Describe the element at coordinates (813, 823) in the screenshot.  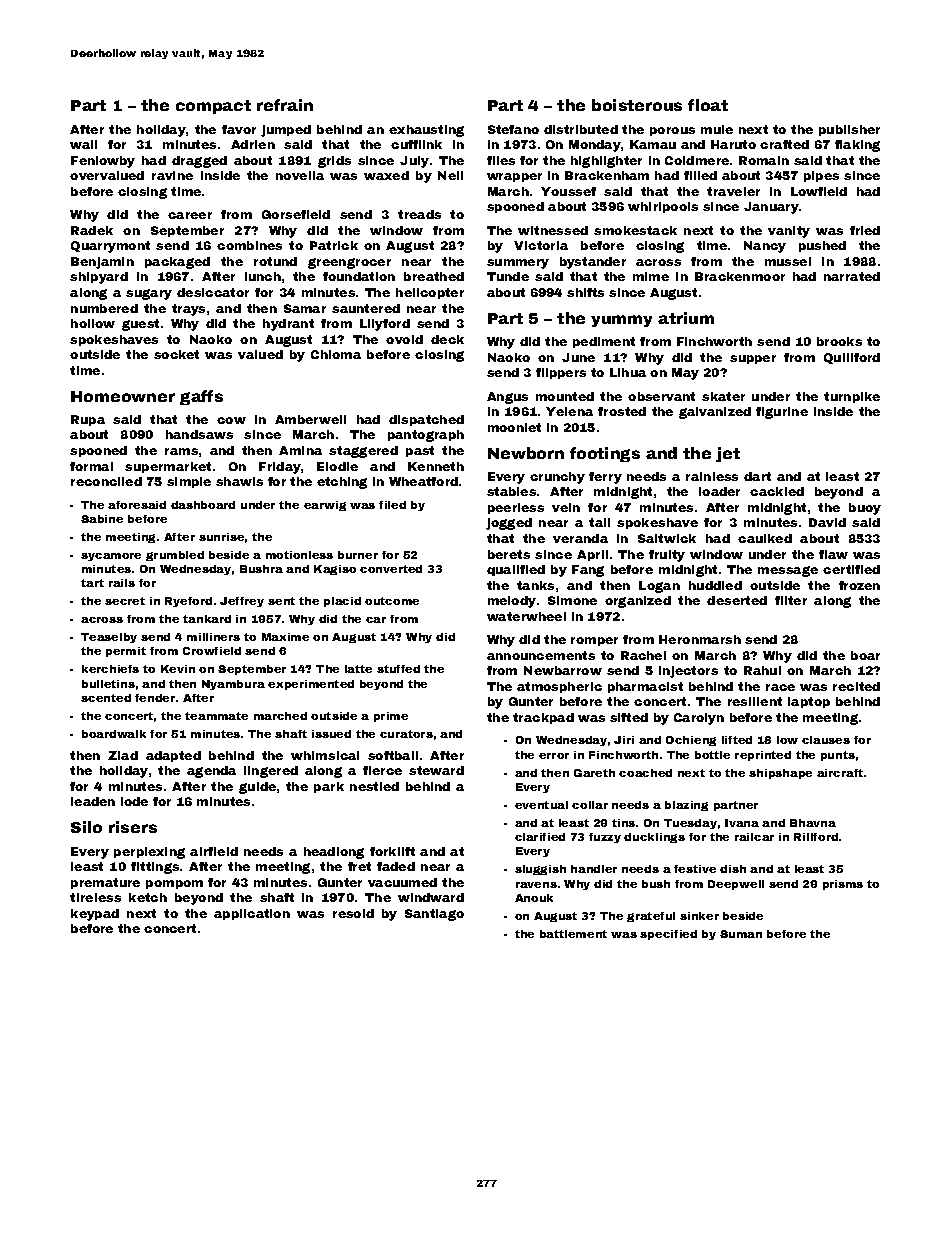
I see `Bhavna` at that location.
